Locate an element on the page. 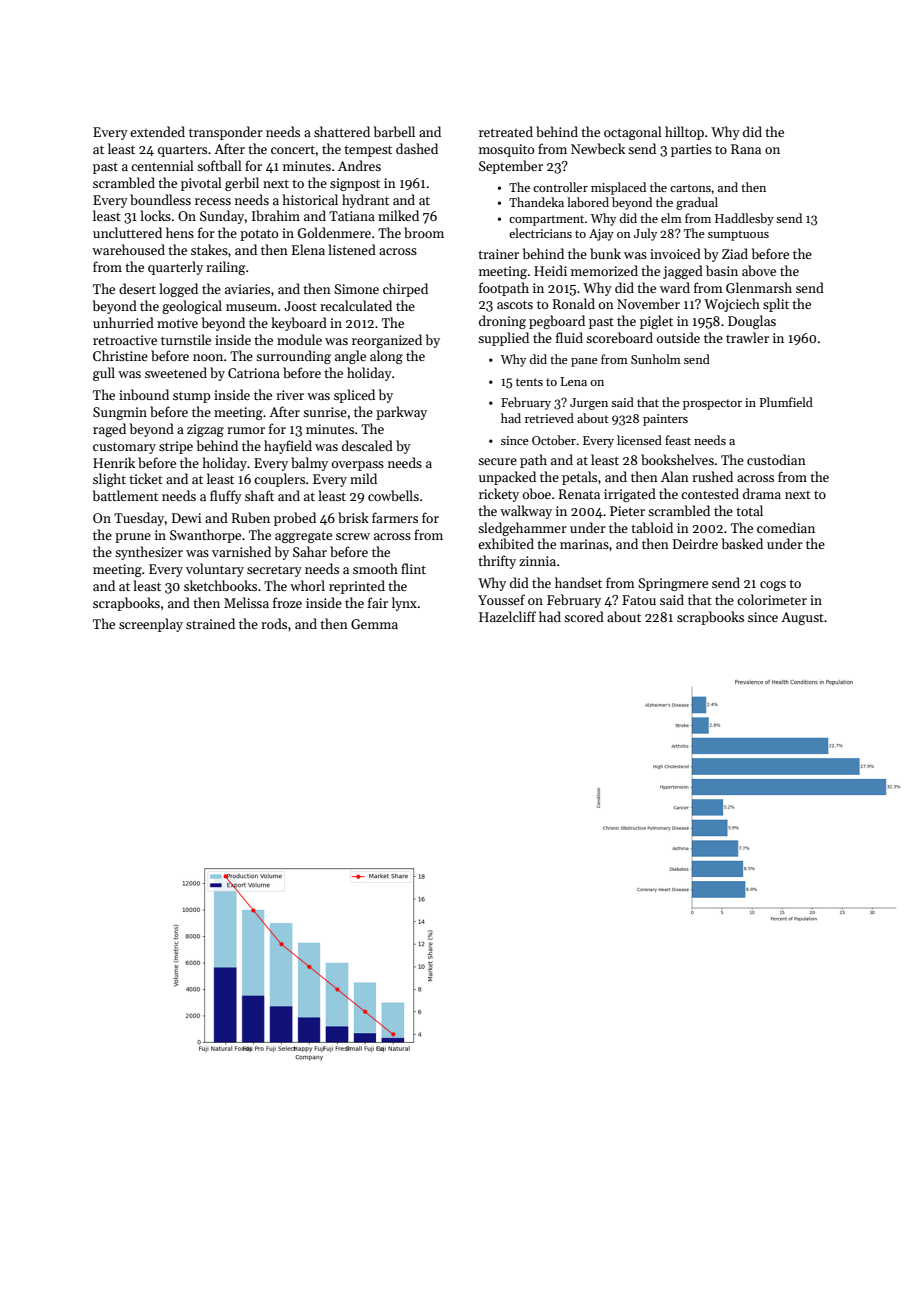  trawler is located at coordinates (747, 337).
